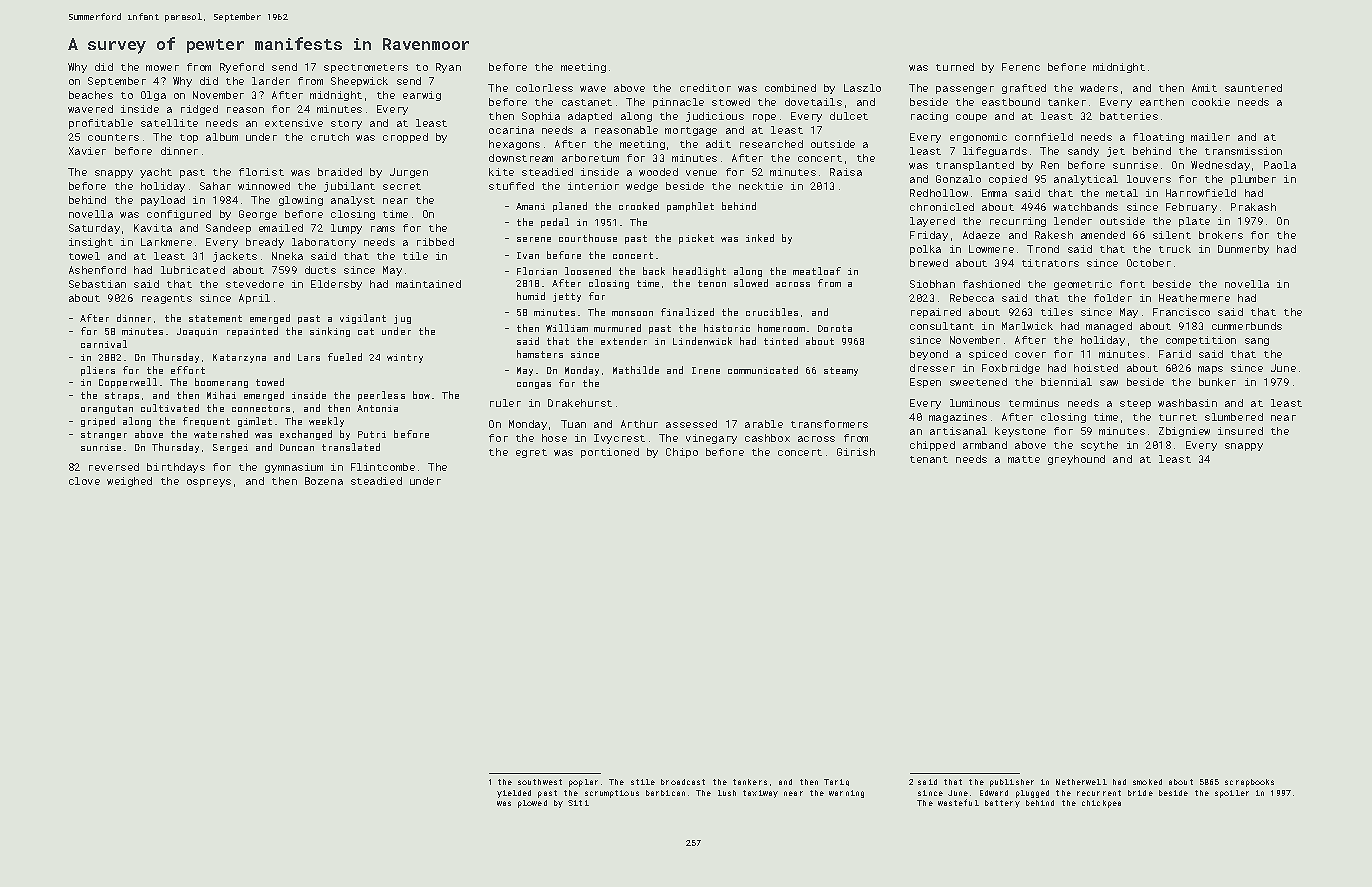 This page has width=1372, height=887. What do you see at coordinates (448, 68) in the page?
I see `Ryan` at bounding box center [448, 68].
